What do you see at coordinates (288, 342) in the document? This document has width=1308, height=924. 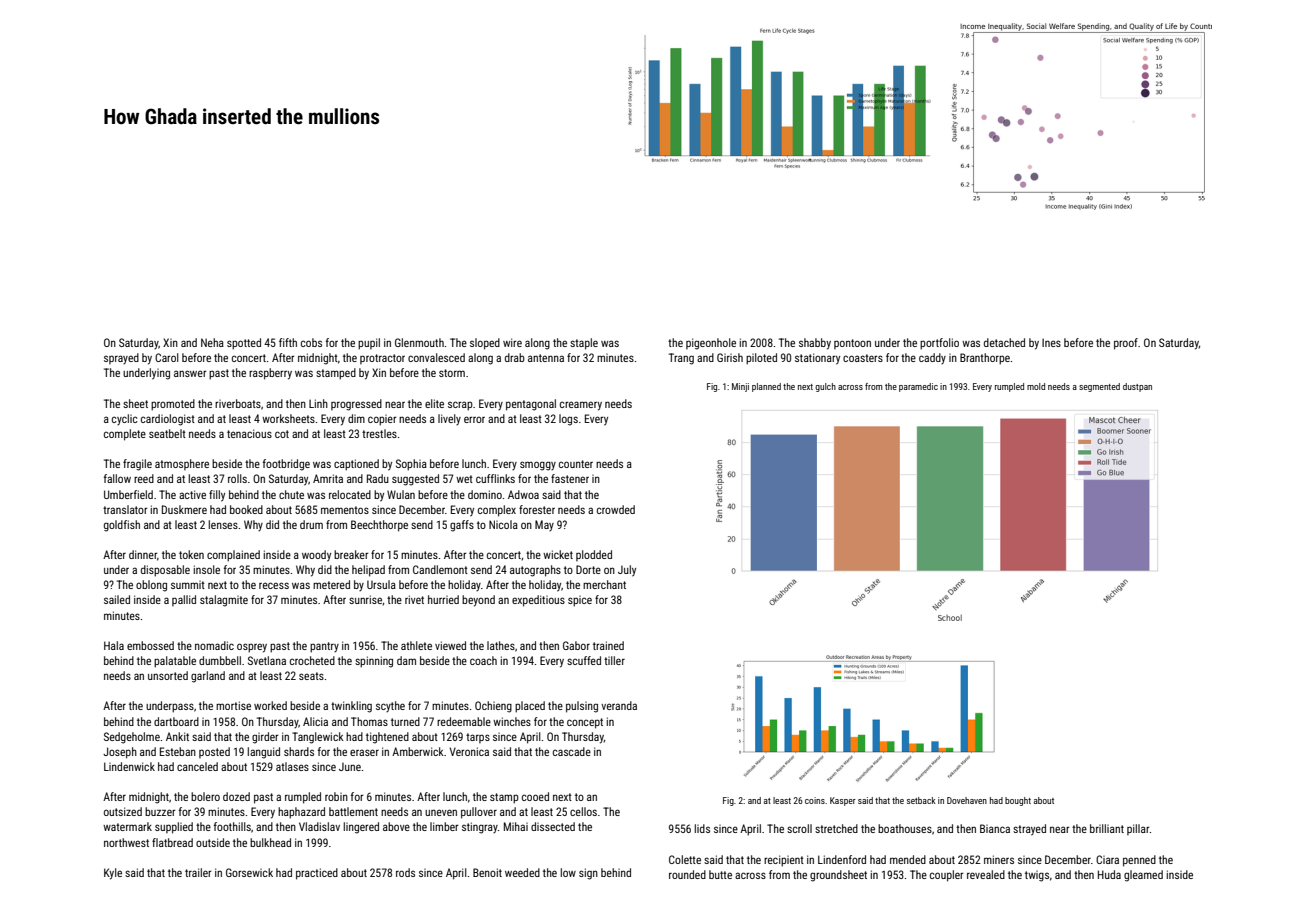 I see `fifth` at bounding box center [288, 342].
